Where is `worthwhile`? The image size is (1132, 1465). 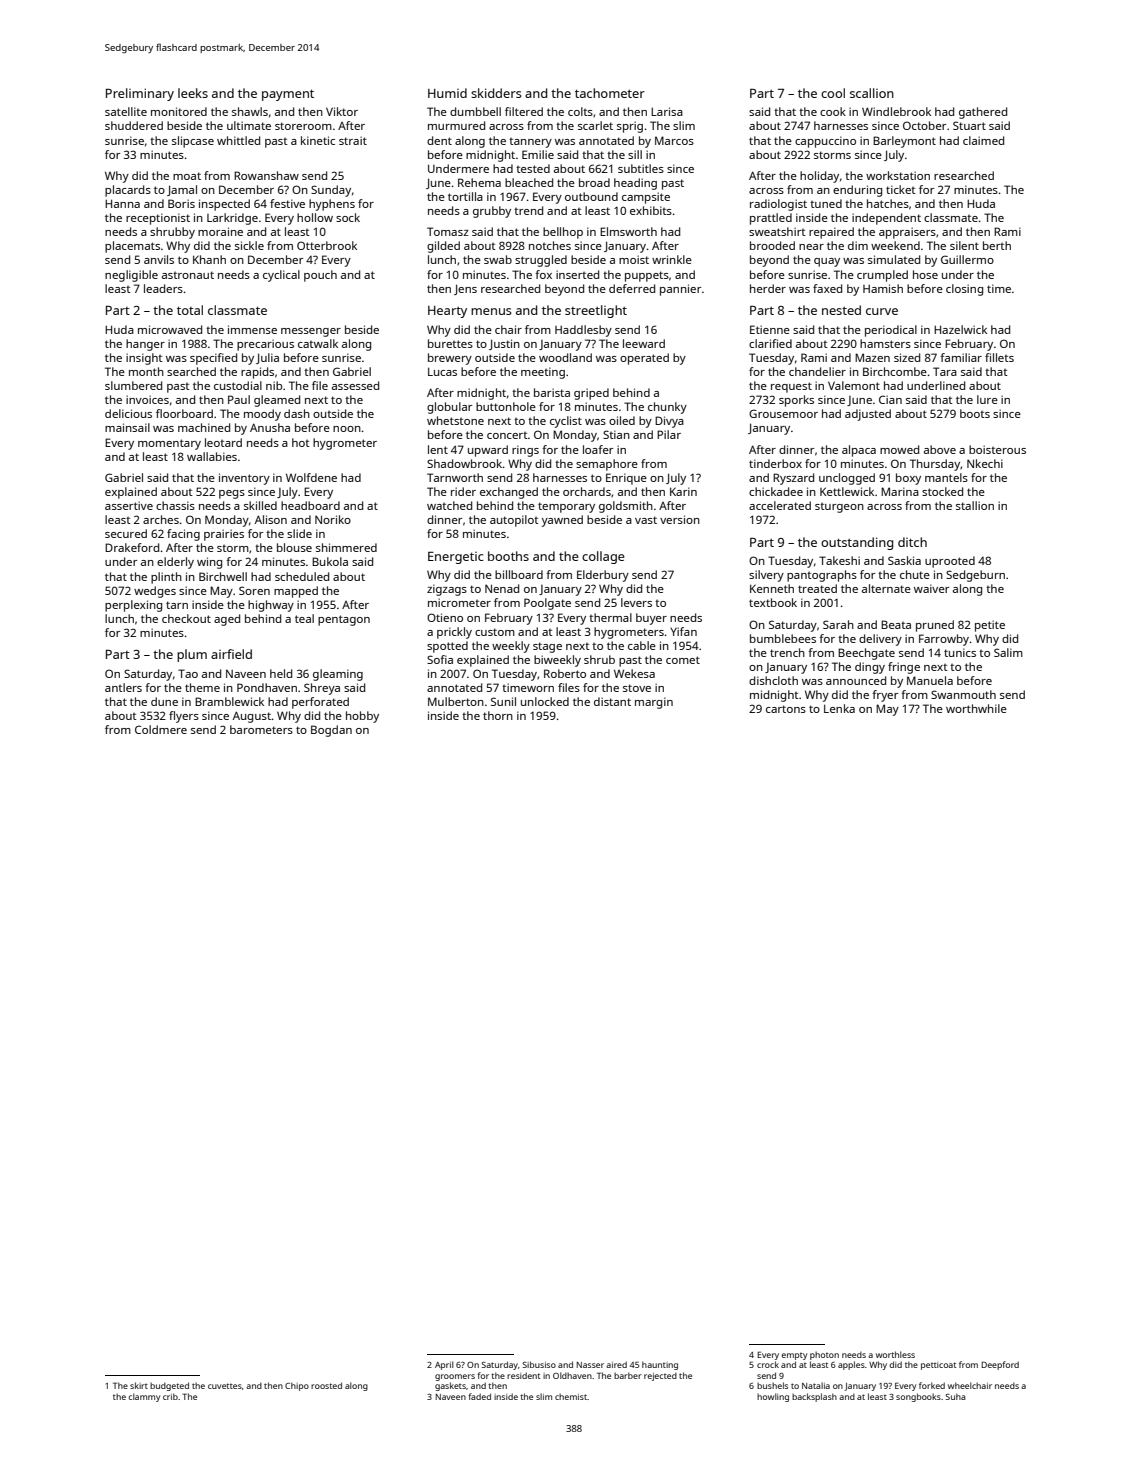 worthwhile is located at coordinates (976, 708).
